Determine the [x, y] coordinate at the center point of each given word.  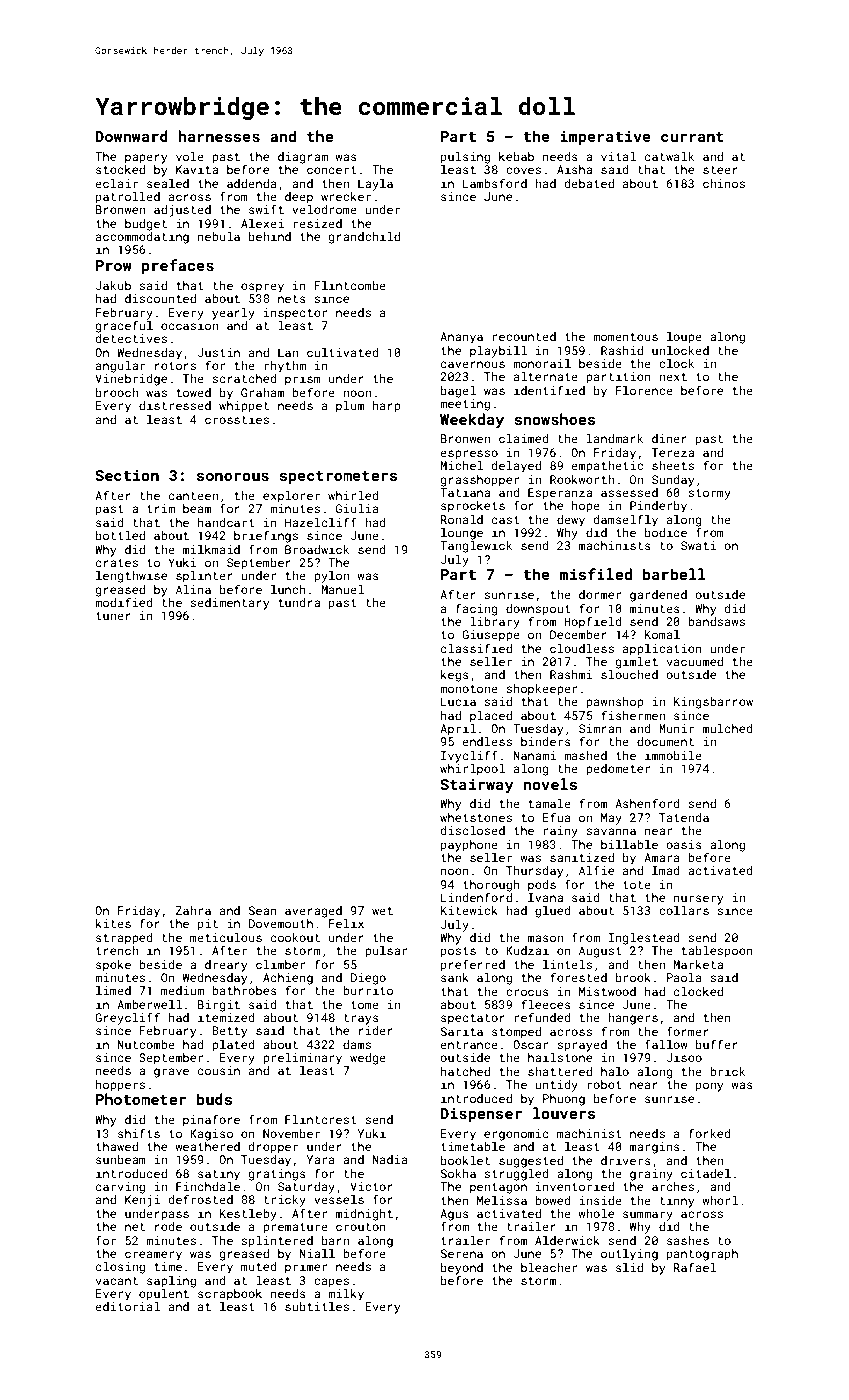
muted [259, 1266]
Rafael [695, 1267]
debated [589, 183]
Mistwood [607, 991]
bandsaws [716, 621]
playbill [498, 352]
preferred [473, 965]
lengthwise [131, 577]
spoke [113, 966]
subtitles [317, 1306]
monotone [469, 689]
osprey [262, 288]
